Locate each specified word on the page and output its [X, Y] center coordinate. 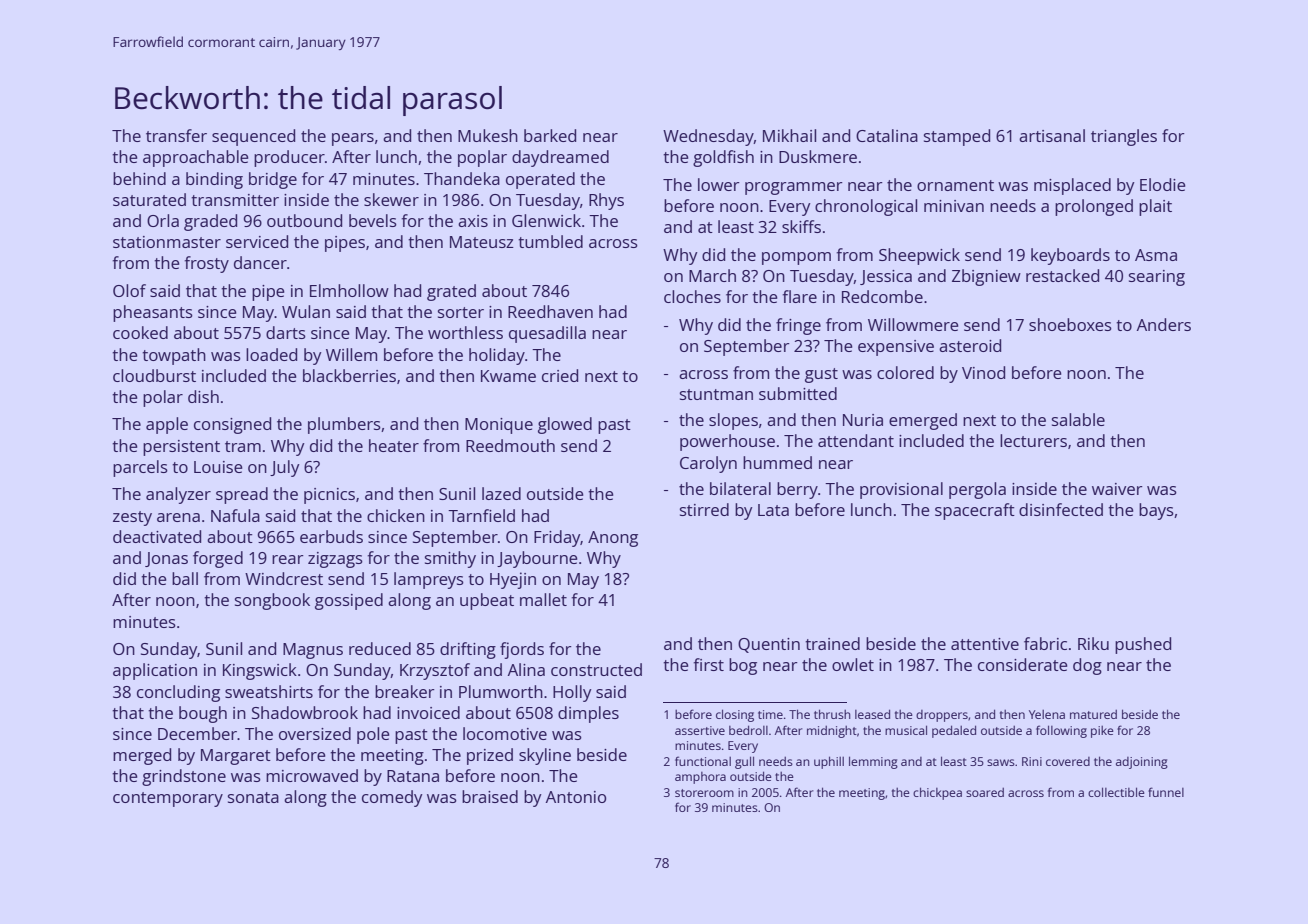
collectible [1116, 792]
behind [139, 178]
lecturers [1033, 440]
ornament [955, 185]
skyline [545, 756]
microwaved [312, 775]
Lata [773, 510]
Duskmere [818, 156]
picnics [329, 496]
